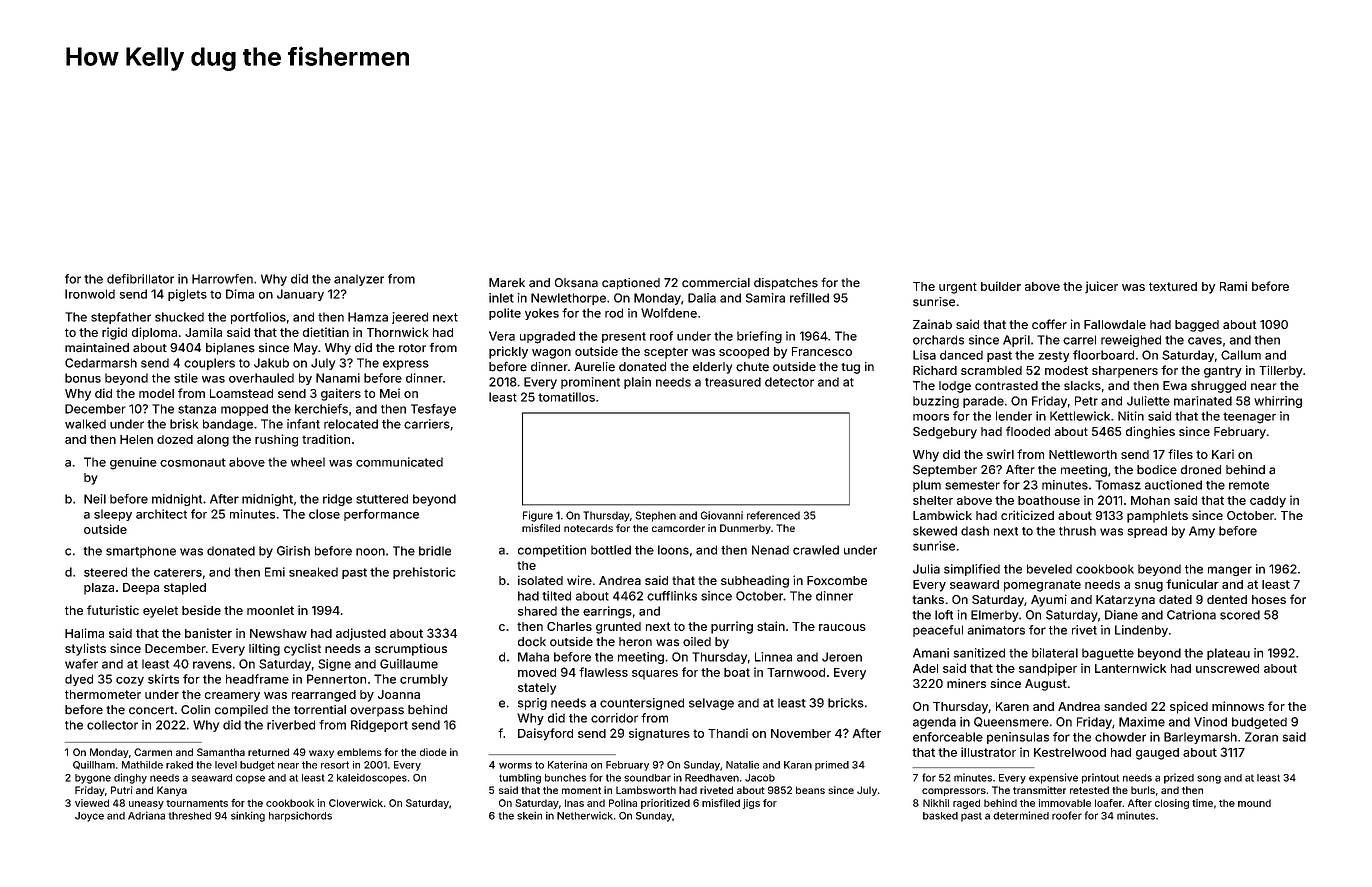 The image size is (1372, 887). Describe the element at coordinates (576, 283) in the image. I see `Oksana` at that location.
